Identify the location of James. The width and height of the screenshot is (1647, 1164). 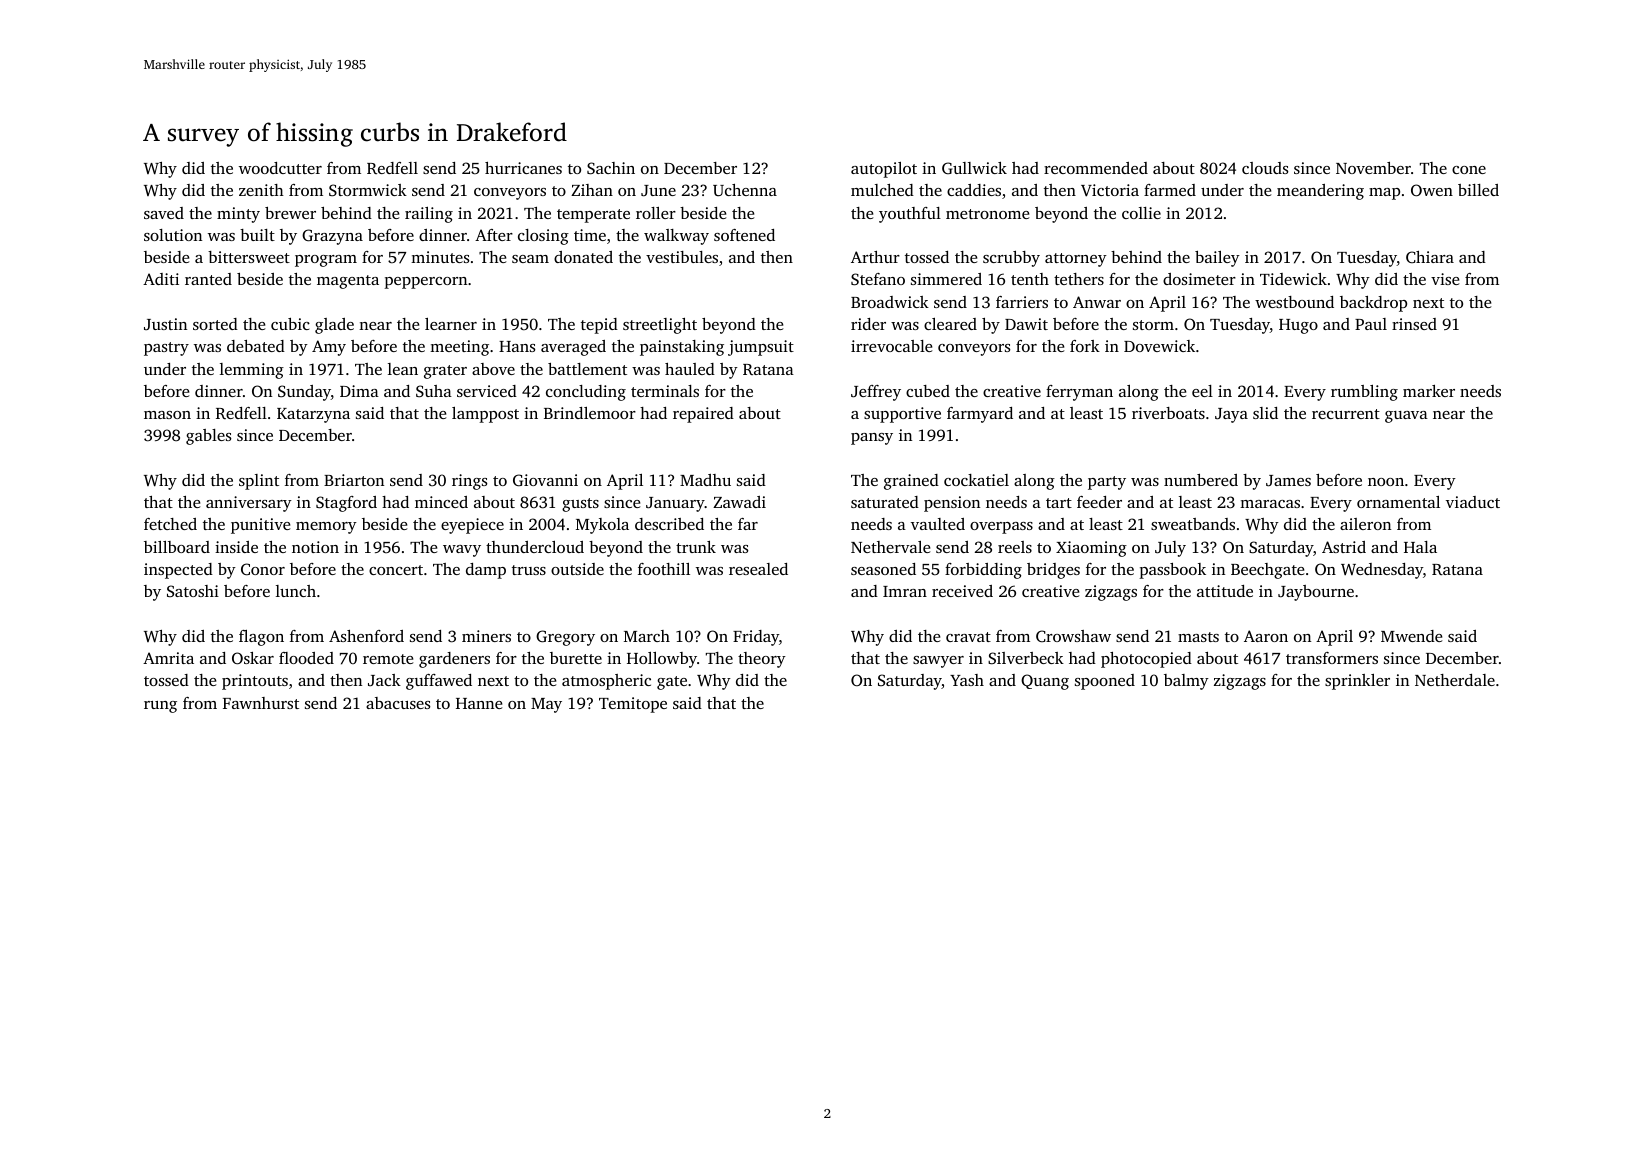
(1288, 481).
